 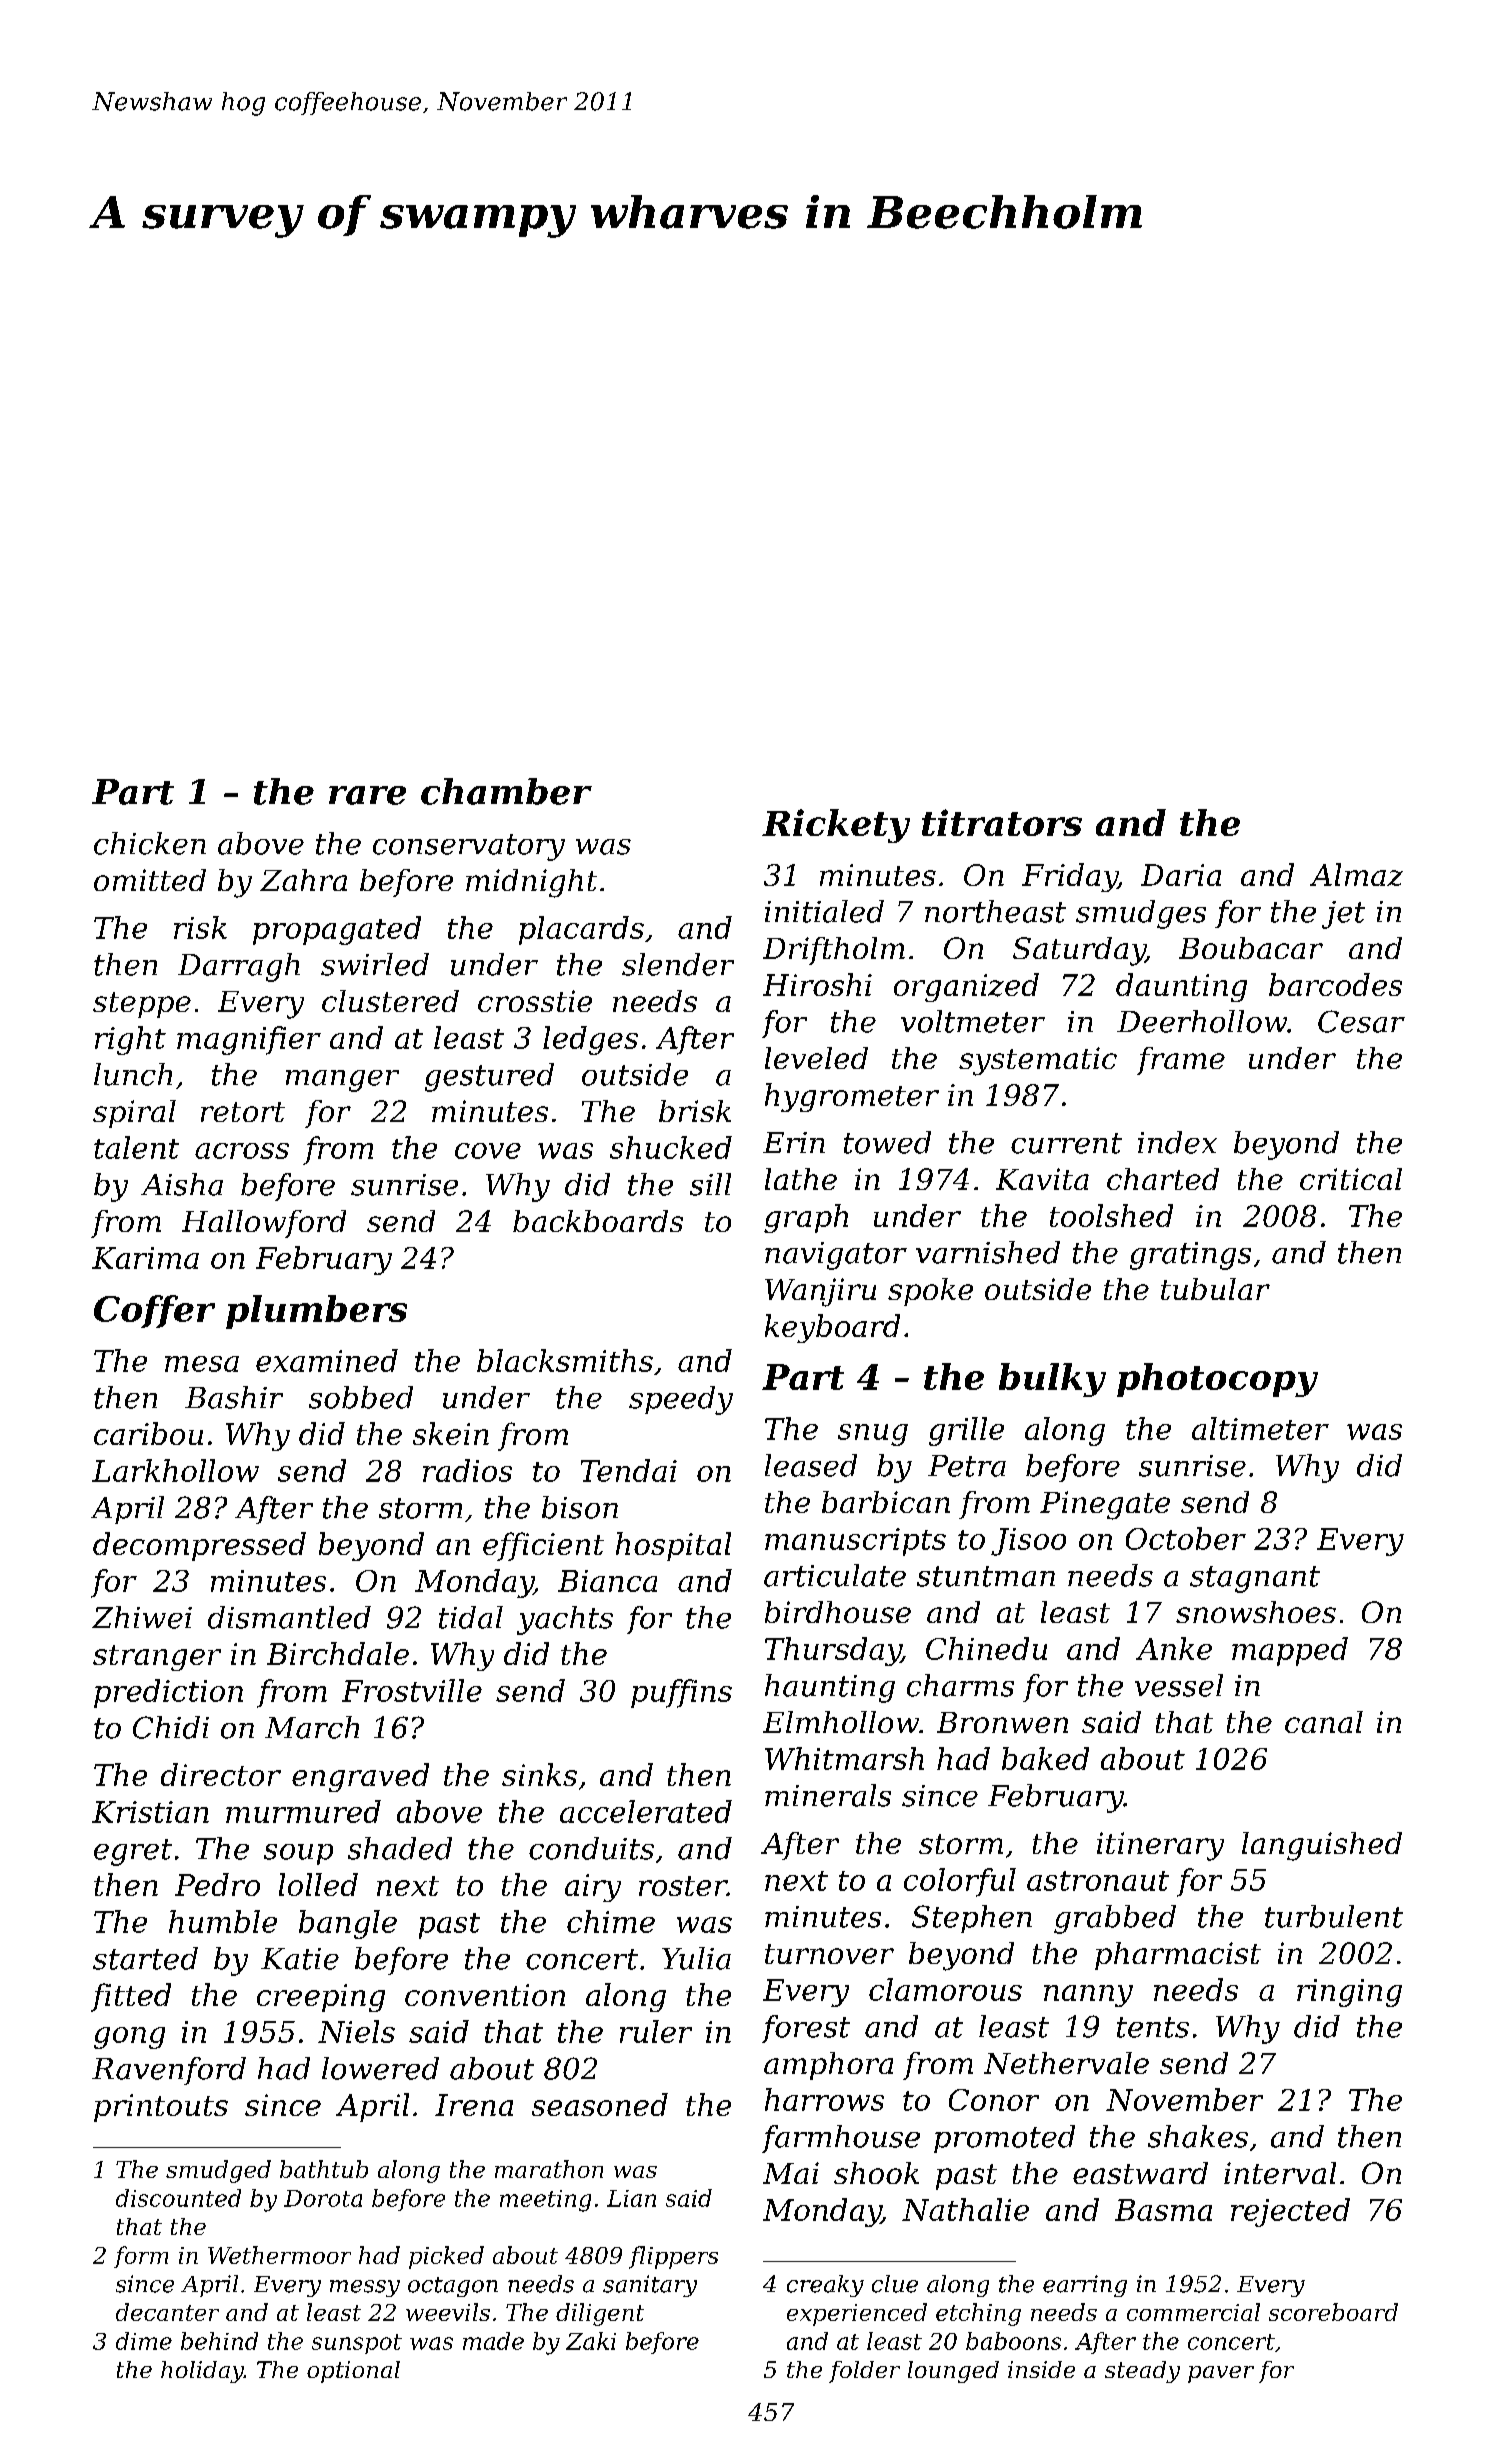 What do you see at coordinates (202, 1364) in the screenshot?
I see `mesa` at bounding box center [202, 1364].
